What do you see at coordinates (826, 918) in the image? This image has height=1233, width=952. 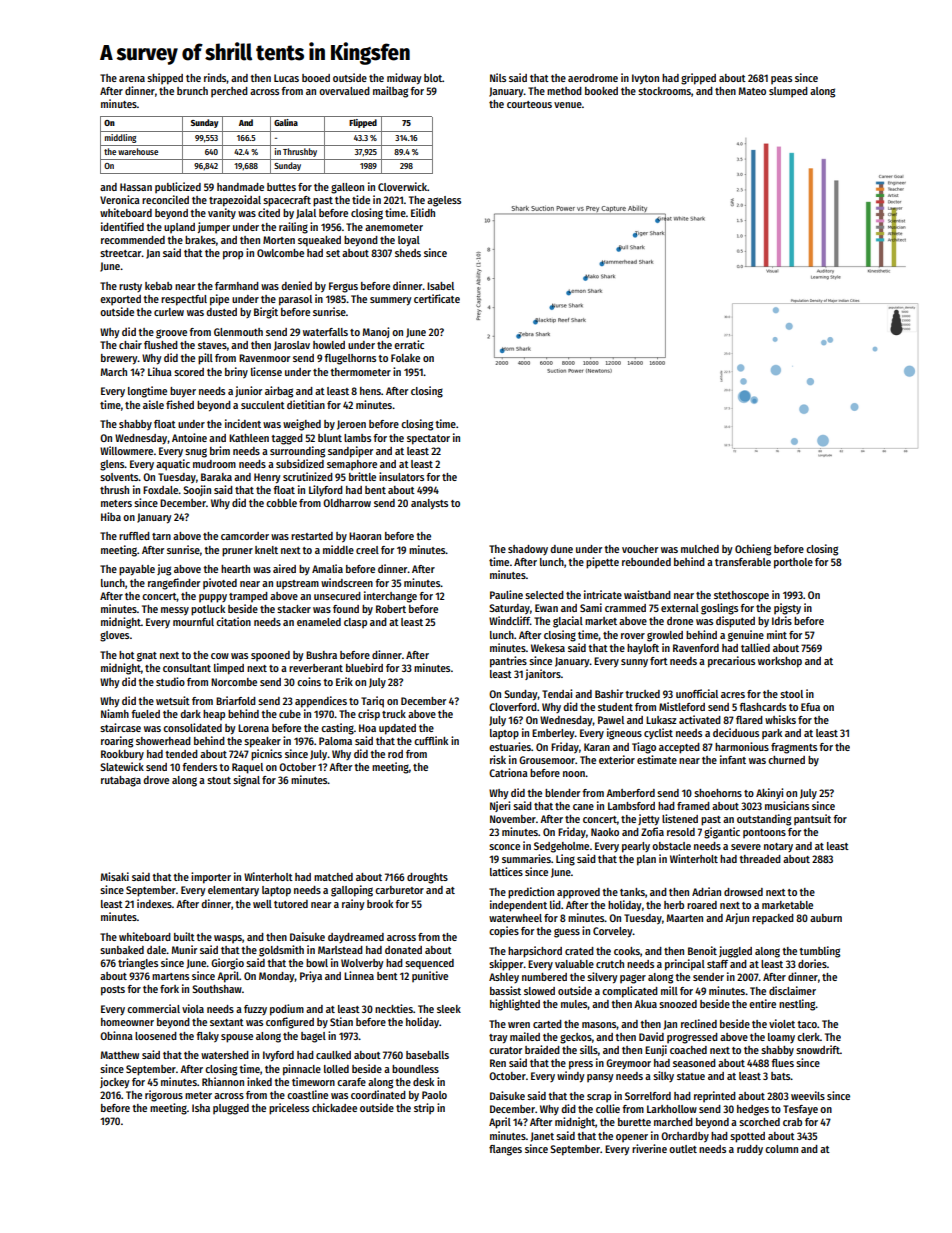 I see `auburn` at bounding box center [826, 918].
